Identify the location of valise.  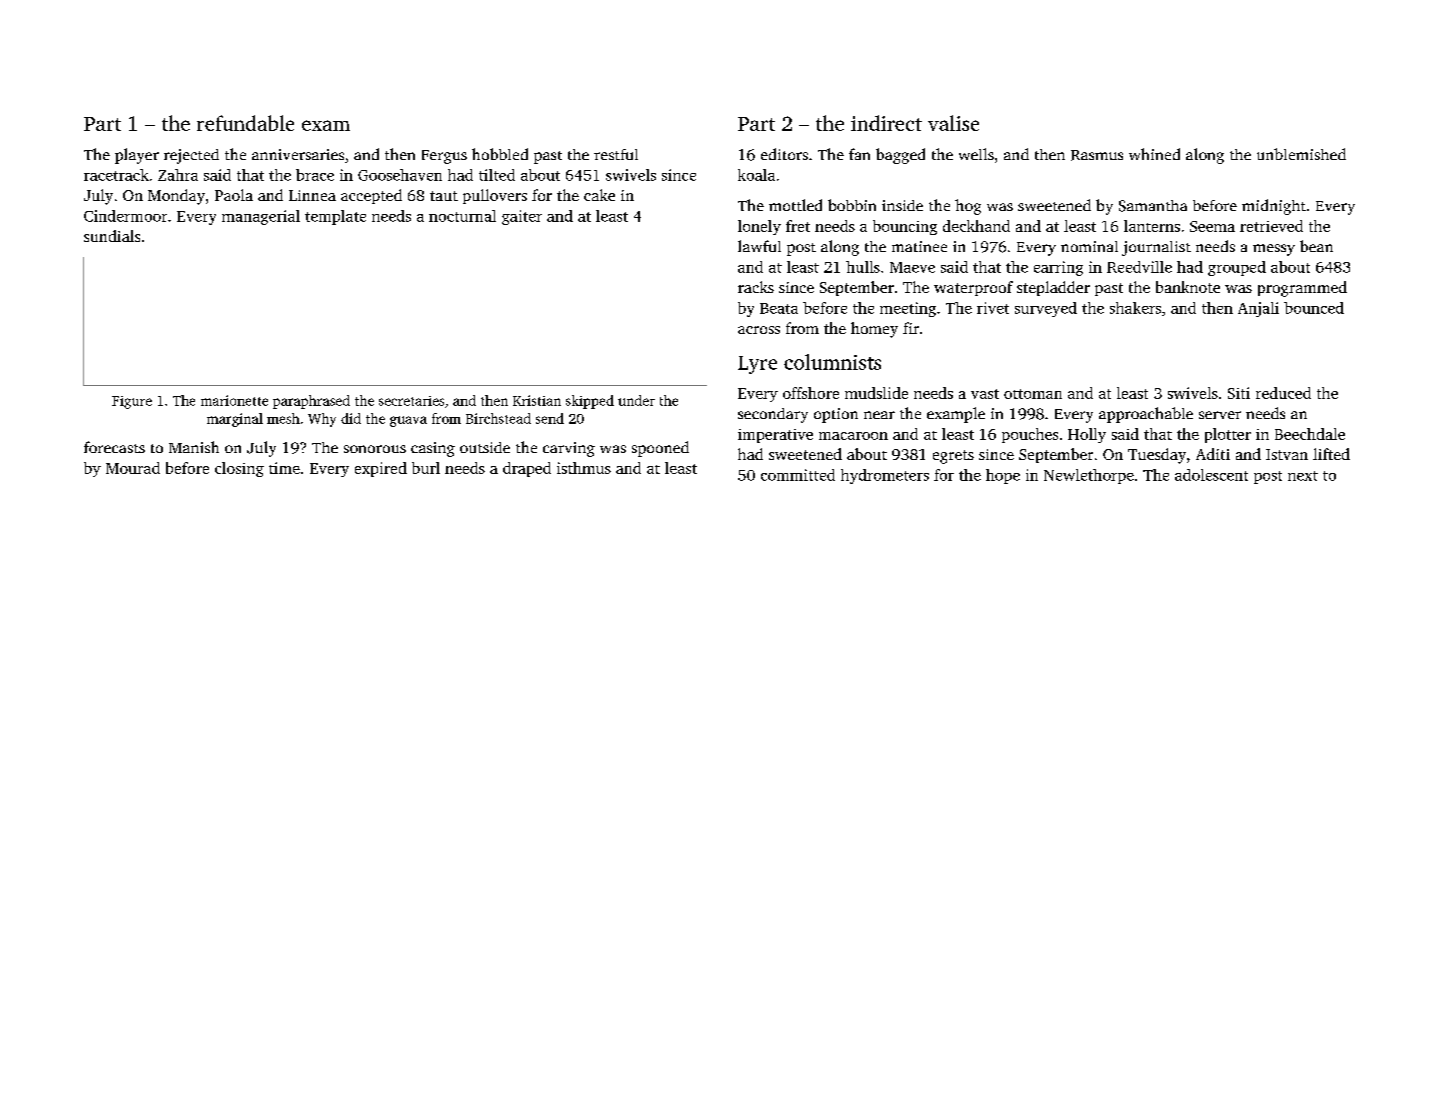
(953, 123).
